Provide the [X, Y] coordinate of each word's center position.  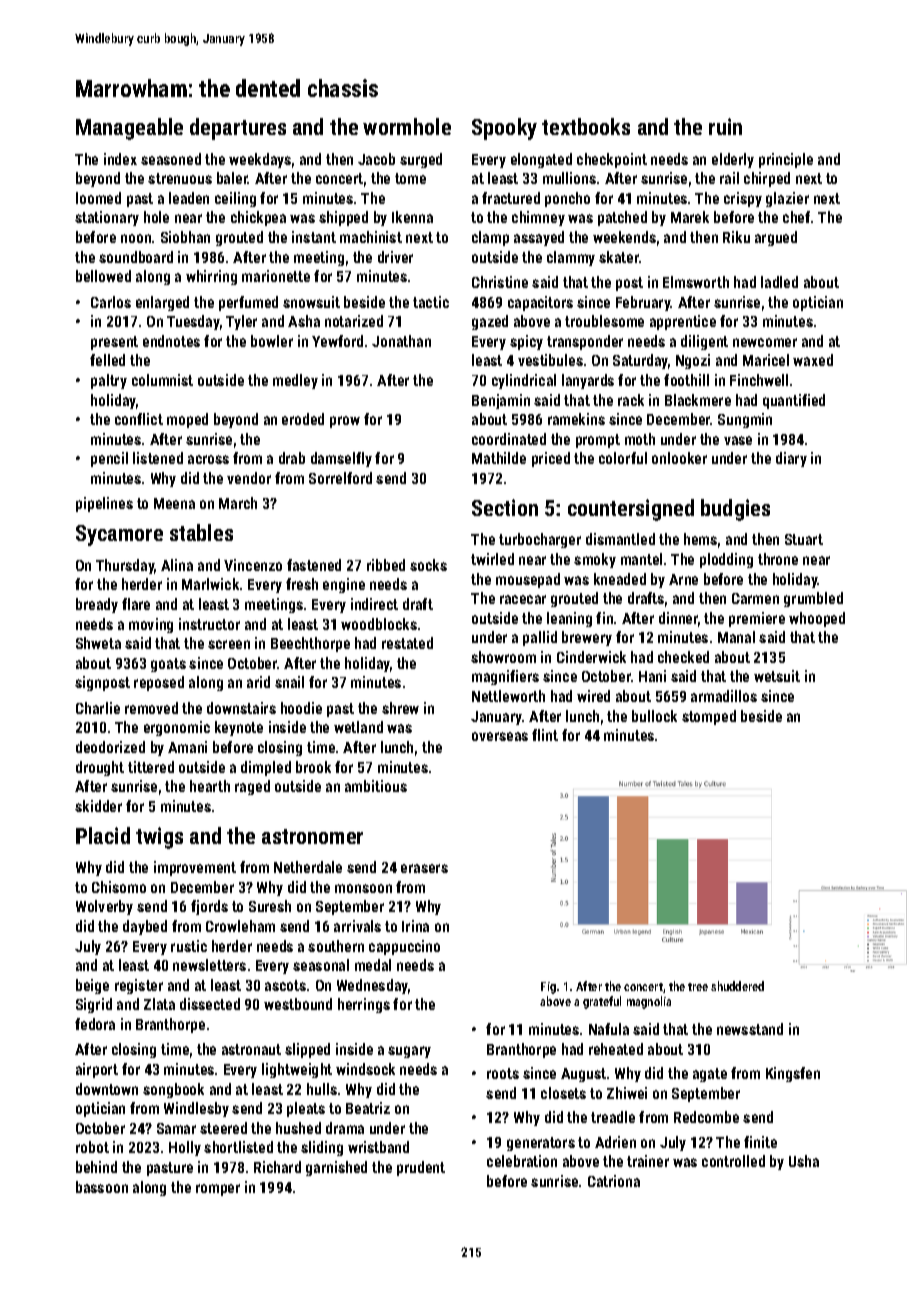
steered [223, 1128]
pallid [540, 638]
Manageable [129, 129]
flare [136, 604]
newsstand [750, 1029]
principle [786, 160]
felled [107, 360]
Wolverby [104, 907]
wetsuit [777, 676]
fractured [511, 198]
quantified [794, 401]
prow [345, 422]
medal [373, 965]
